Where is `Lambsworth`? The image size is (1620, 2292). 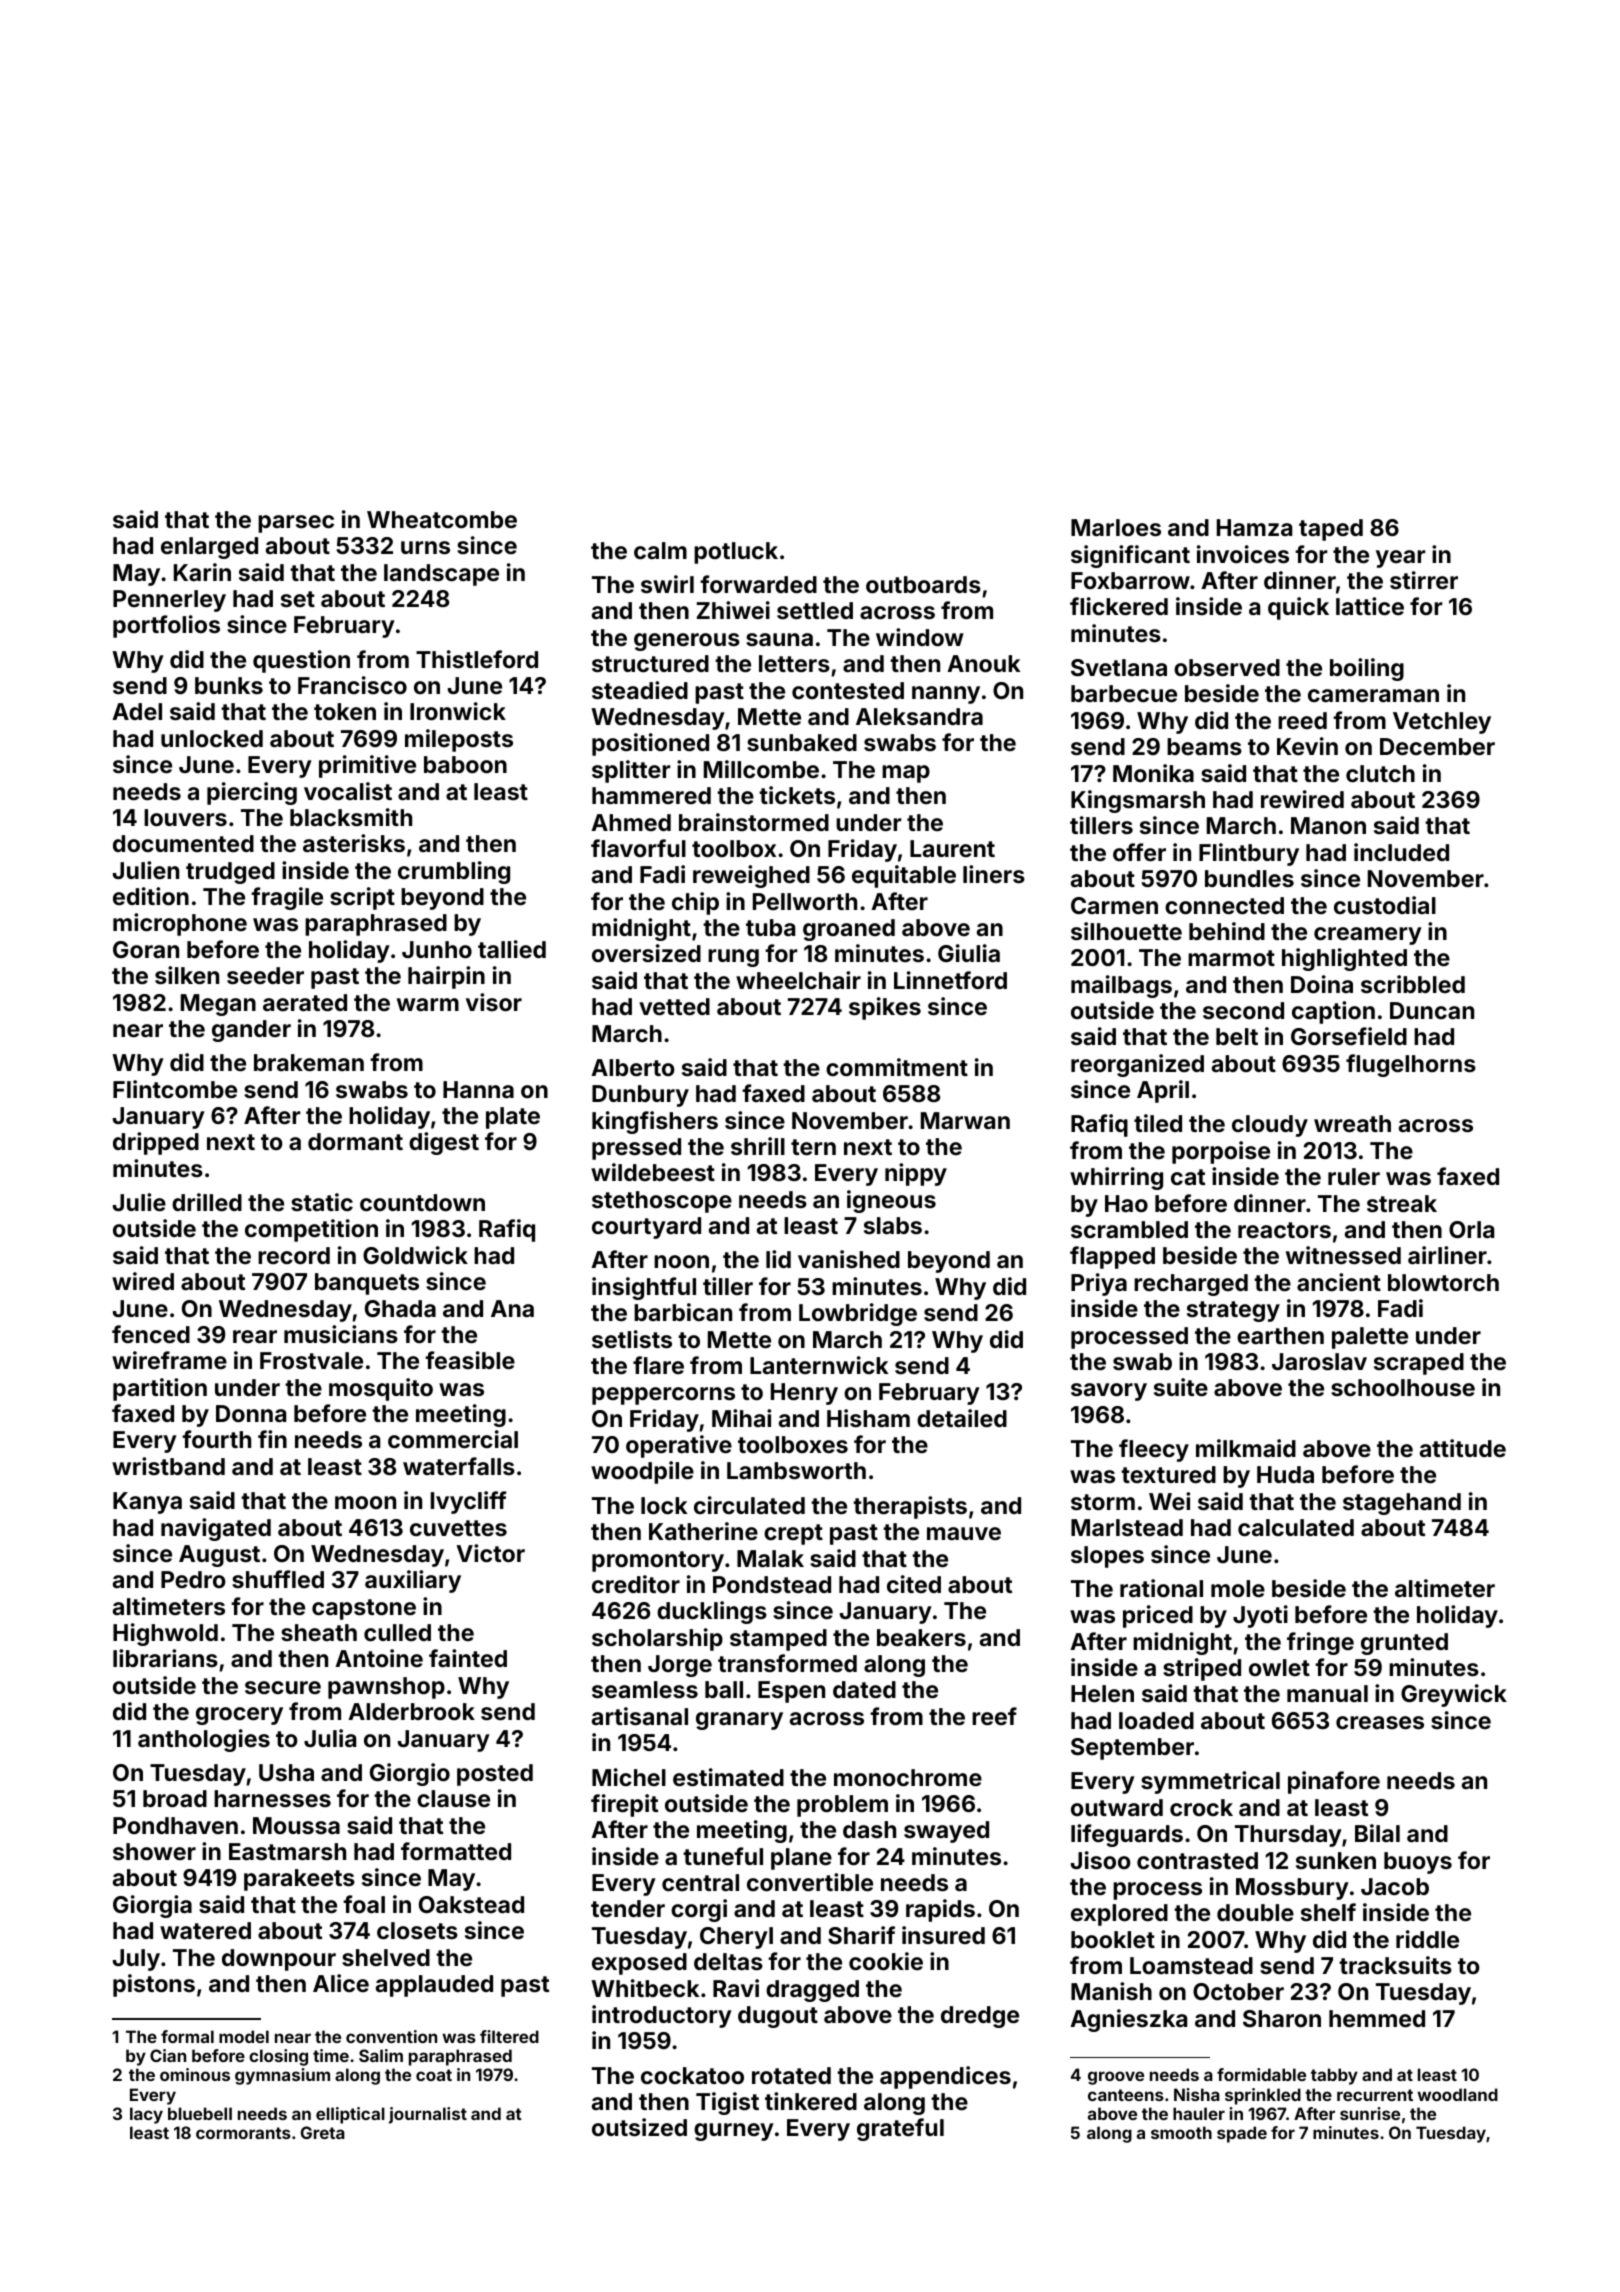
Lambsworth is located at coordinates (796, 1470).
